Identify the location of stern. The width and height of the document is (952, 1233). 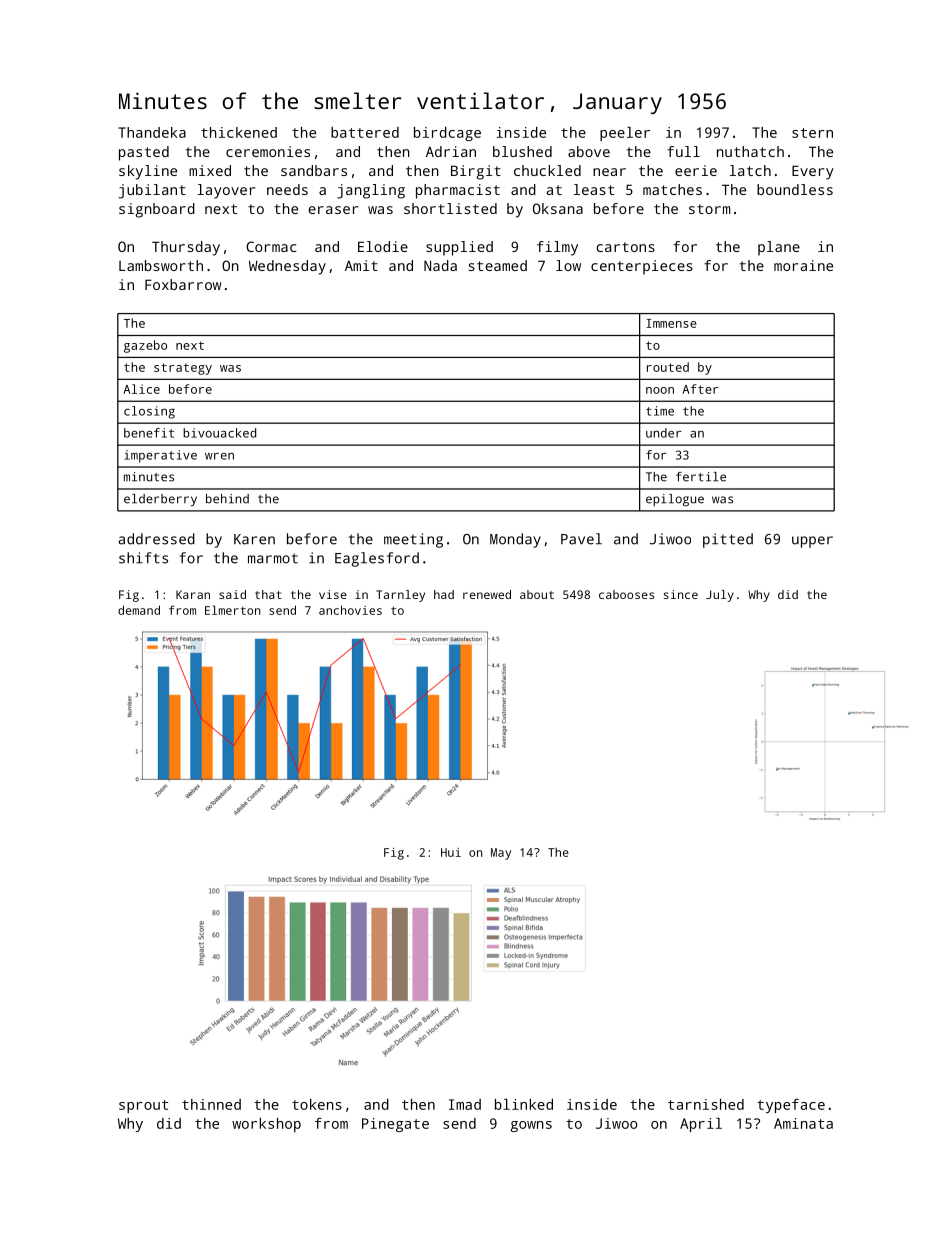
(812, 133).
